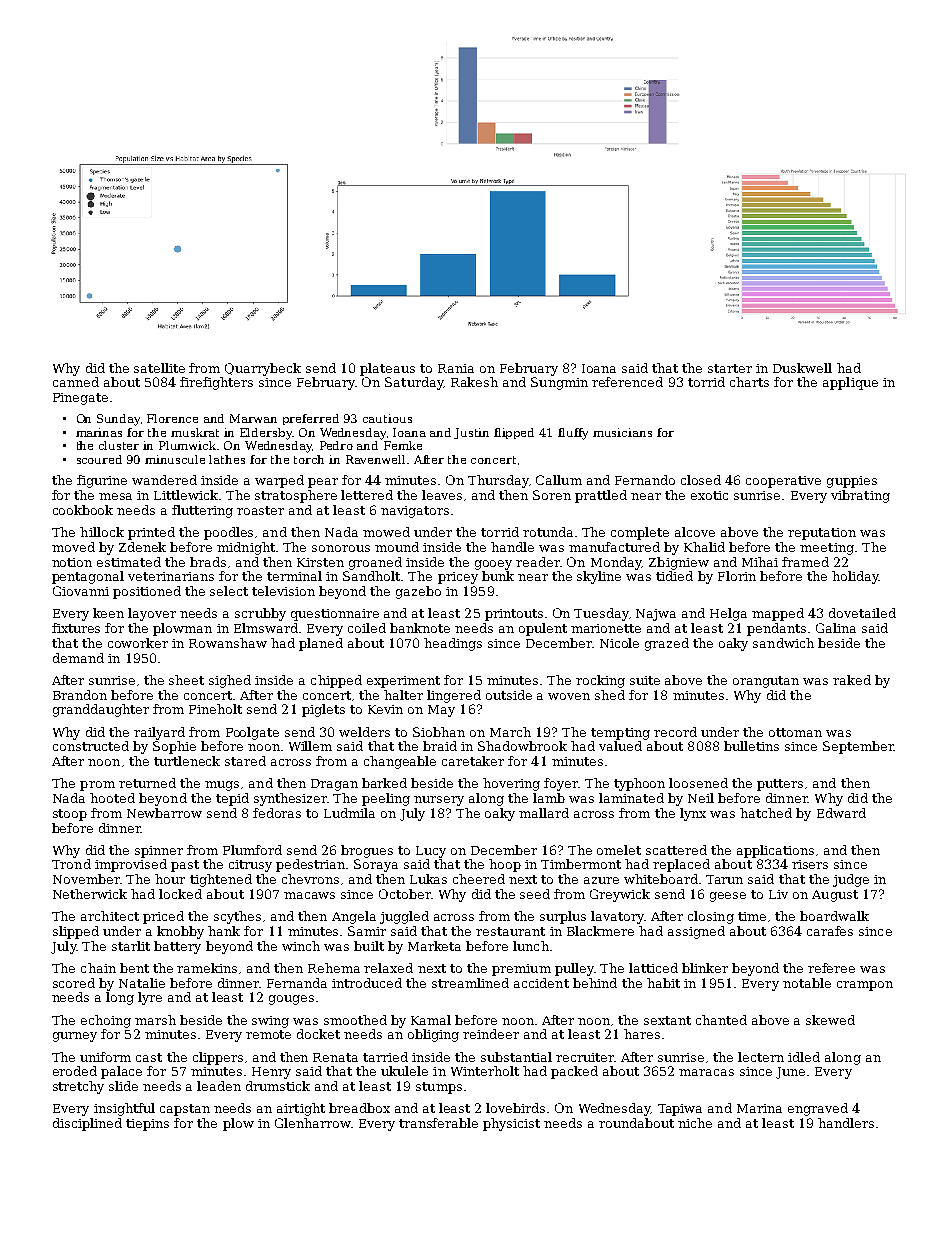  Describe the element at coordinates (456, 368) in the screenshot. I see `Rania` at that location.
